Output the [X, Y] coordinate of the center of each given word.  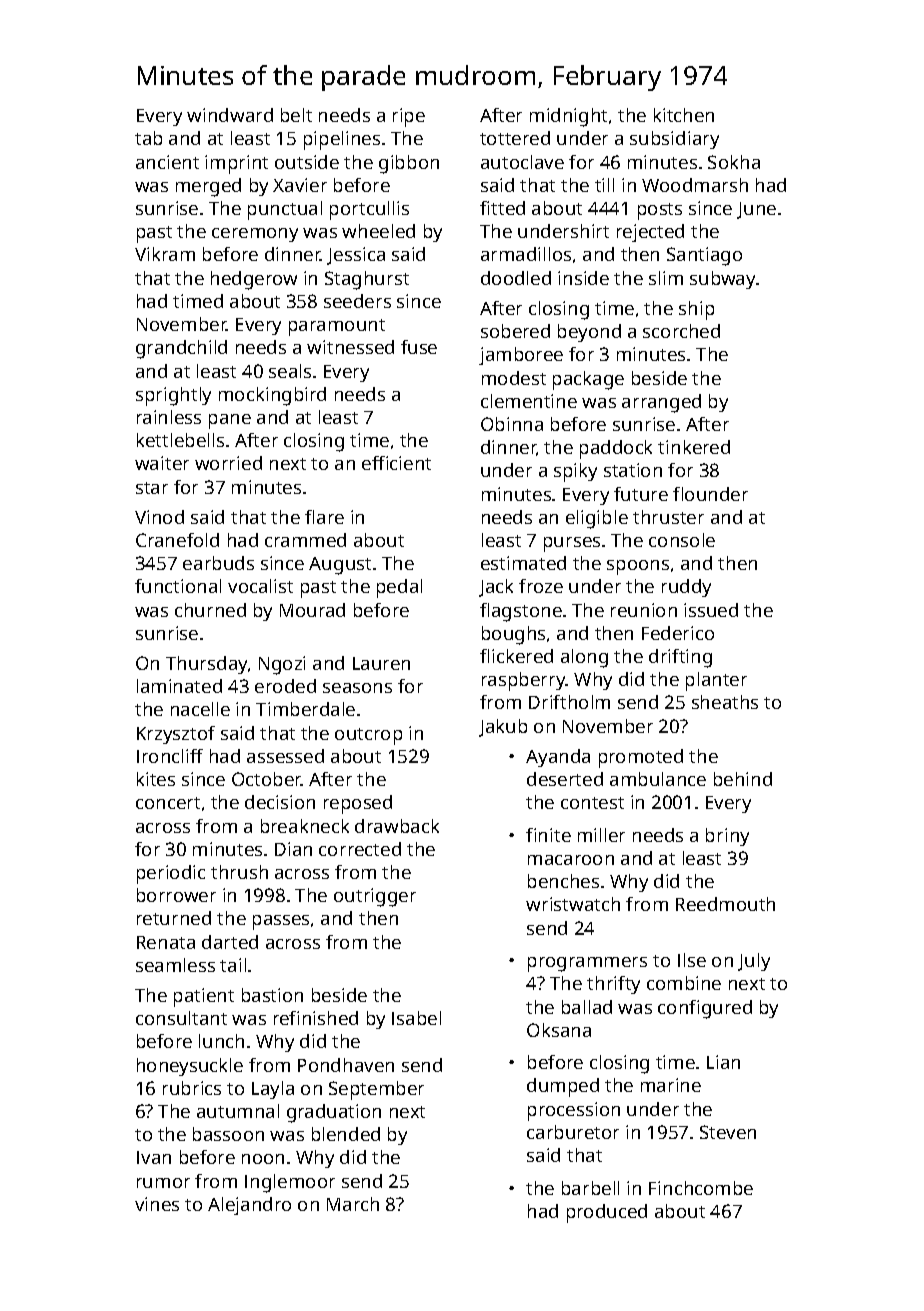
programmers [587, 964]
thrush [239, 872]
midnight [568, 117]
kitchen [684, 115]
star [152, 488]
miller [601, 835]
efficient [396, 463]
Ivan [154, 1157]
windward [230, 115]
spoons [638, 567]
